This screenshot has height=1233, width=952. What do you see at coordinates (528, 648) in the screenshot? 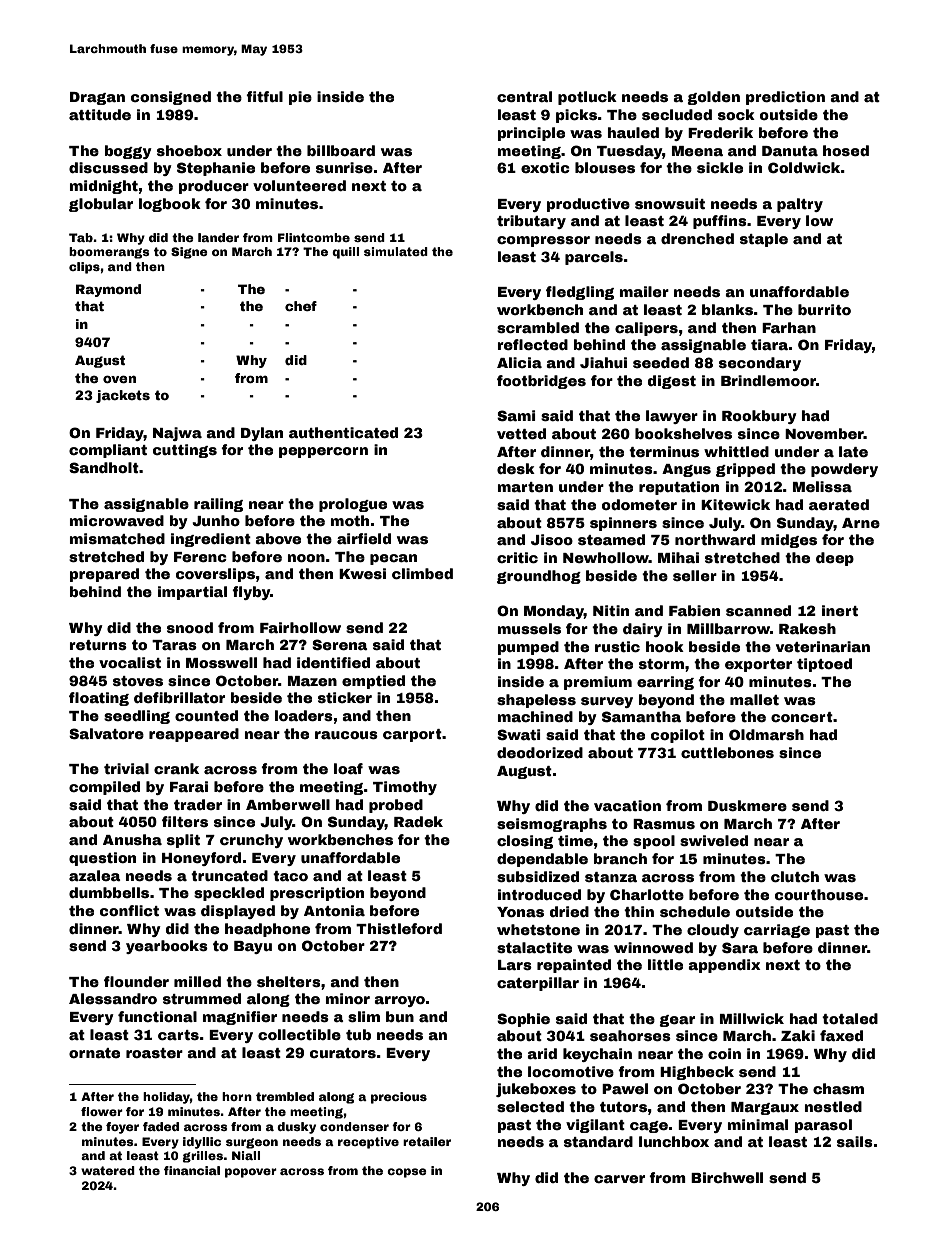
I see `pumped` at bounding box center [528, 648].
